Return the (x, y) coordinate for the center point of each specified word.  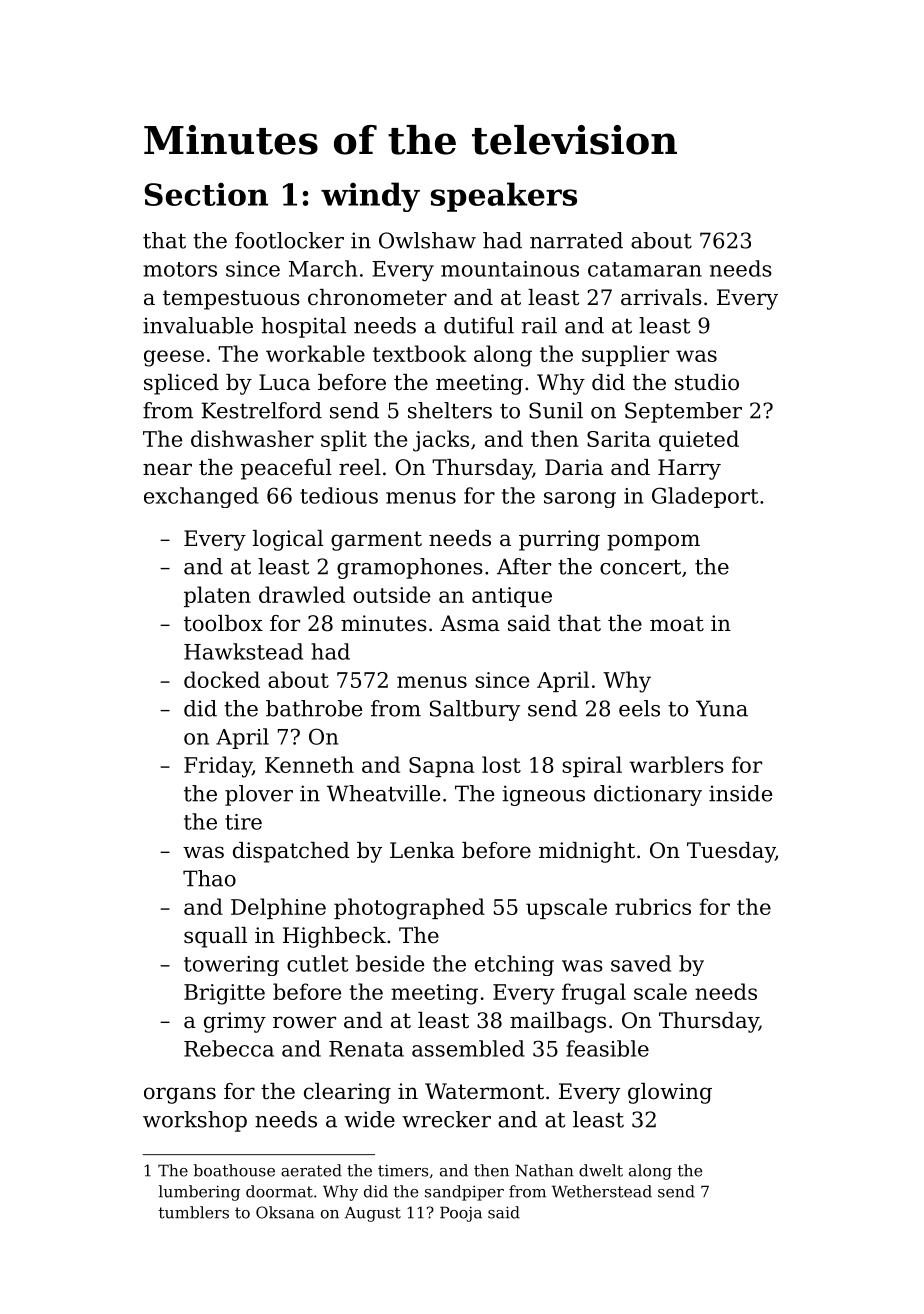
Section (206, 194)
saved (641, 963)
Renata (366, 1049)
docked (222, 679)
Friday (218, 767)
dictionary (648, 795)
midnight (587, 852)
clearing (347, 1093)
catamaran (645, 269)
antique (512, 597)
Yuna (722, 708)
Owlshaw (427, 240)
